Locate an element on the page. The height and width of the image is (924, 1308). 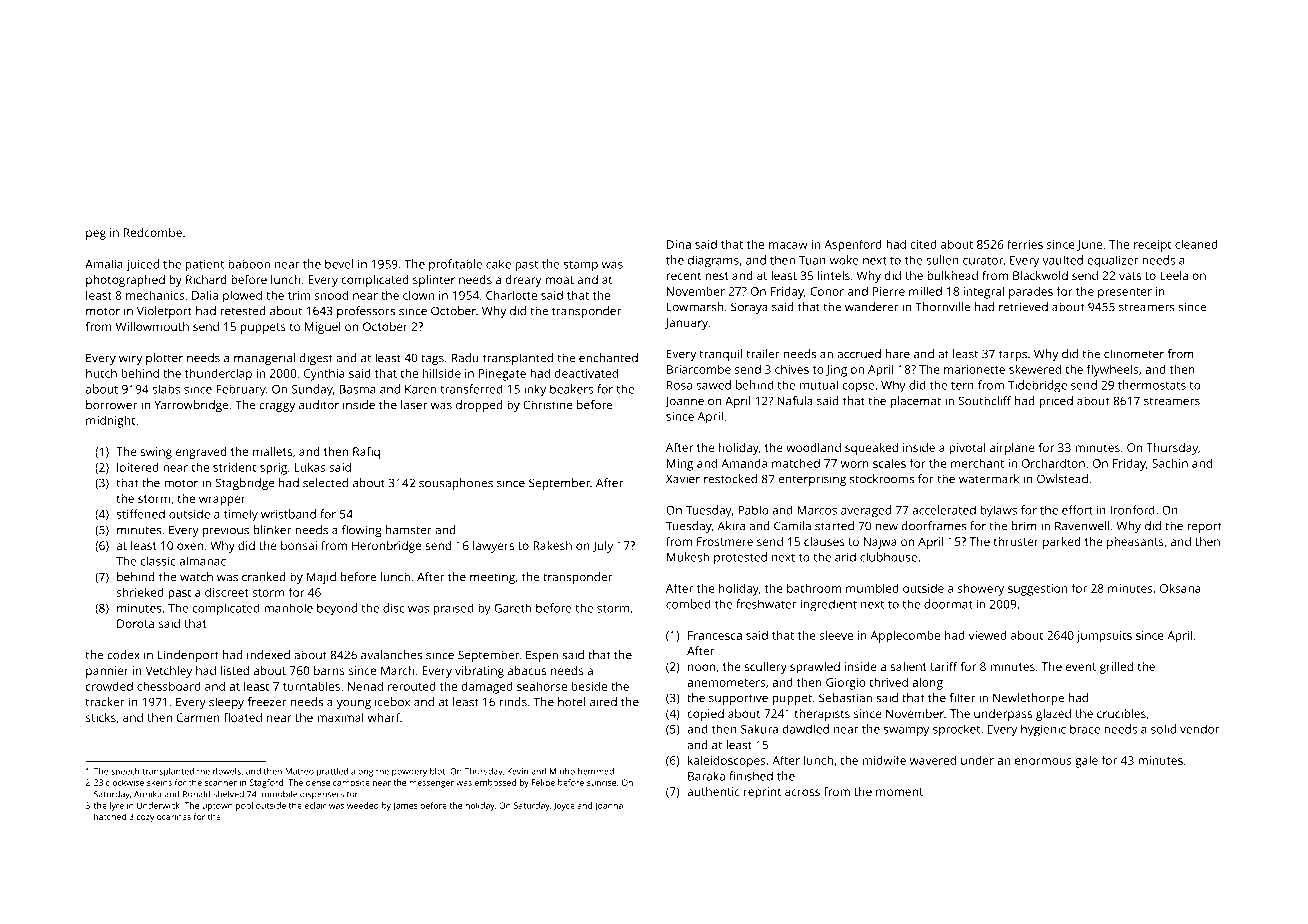
clown is located at coordinates (418, 295).
